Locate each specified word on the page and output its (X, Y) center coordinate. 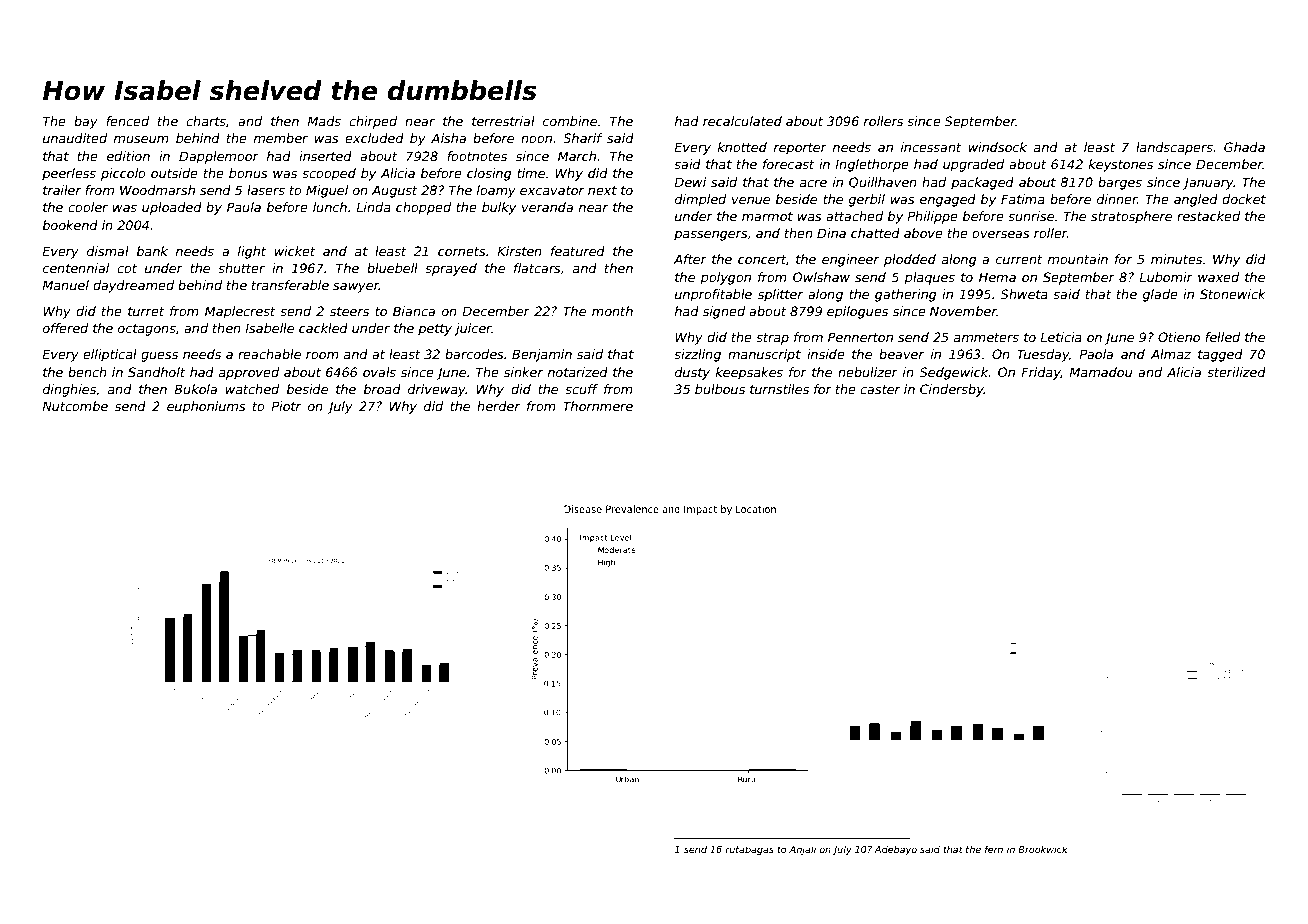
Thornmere (598, 406)
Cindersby (952, 390)
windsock (997, 147)
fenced (127, 121)
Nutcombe (75, 406)
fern (994, 849)
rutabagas (749, 850)
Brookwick (1042, 849)
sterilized (1236, 372)
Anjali (802, 850)
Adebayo (895, 850)
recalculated (742, 121)
